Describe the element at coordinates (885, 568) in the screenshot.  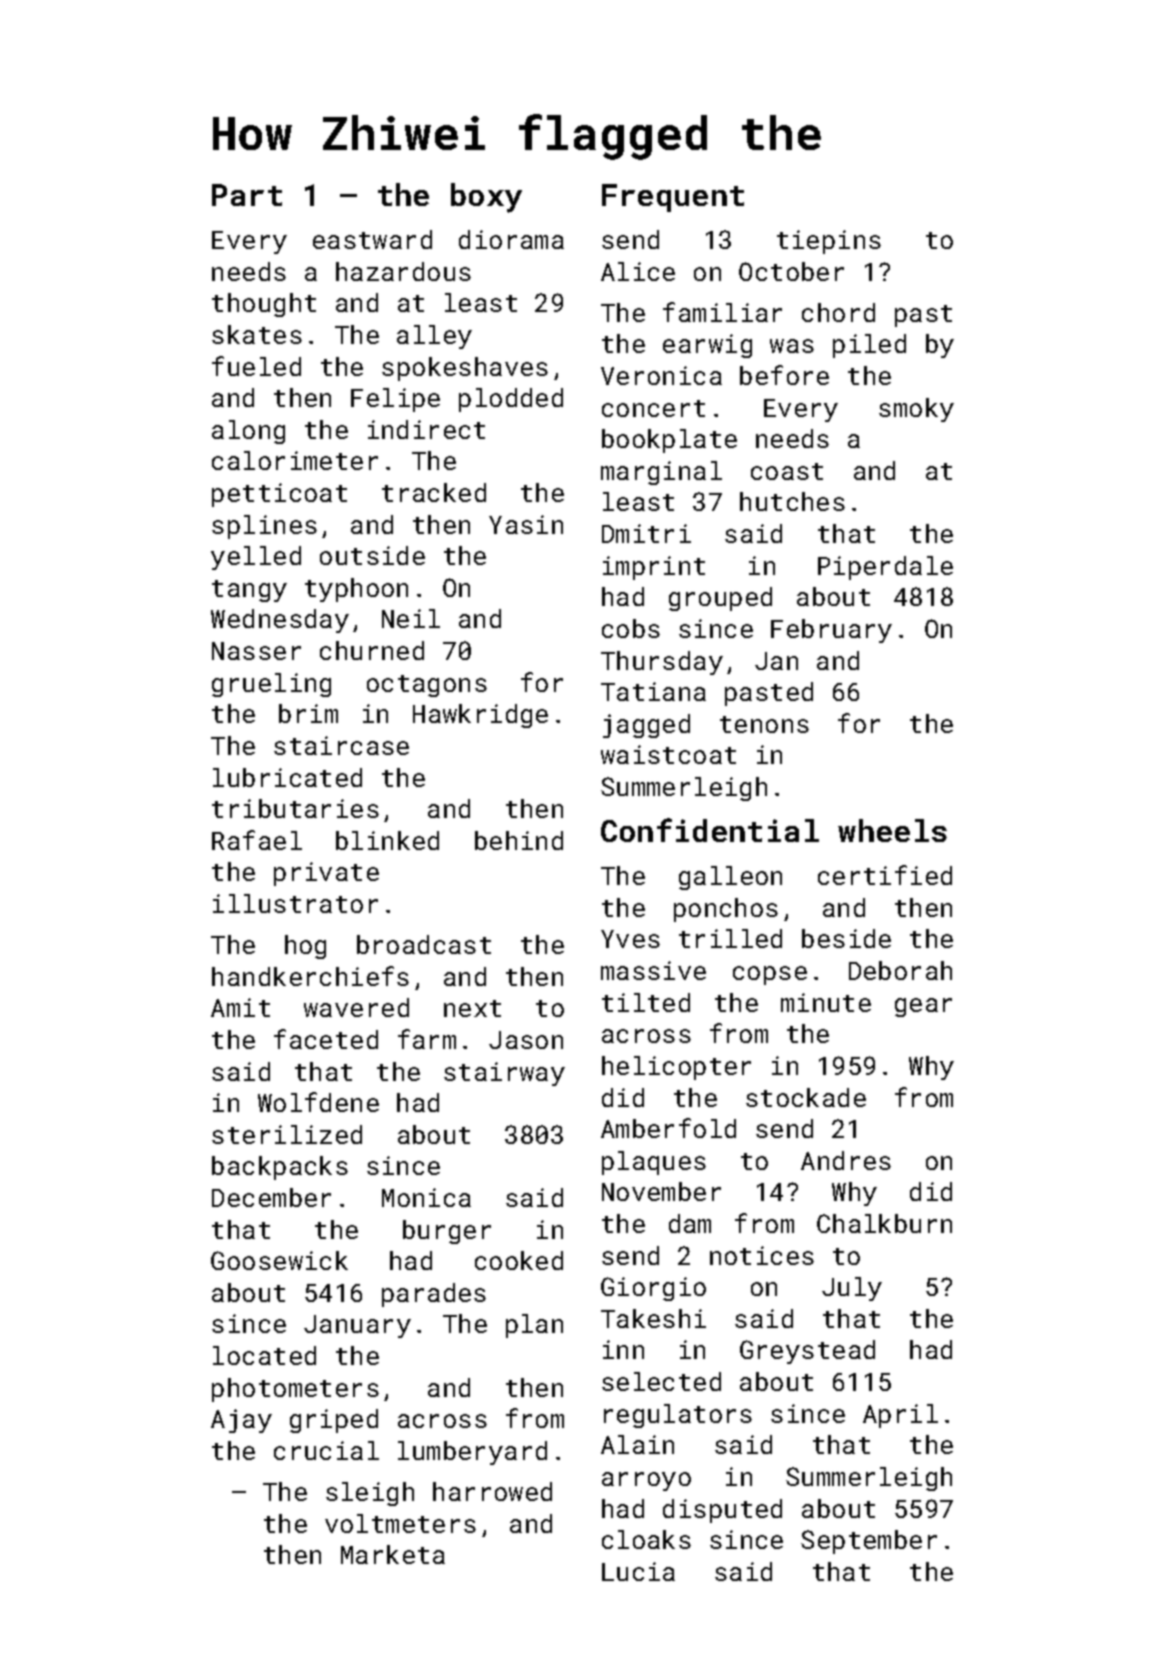
I see `Piperdale` at that location.
